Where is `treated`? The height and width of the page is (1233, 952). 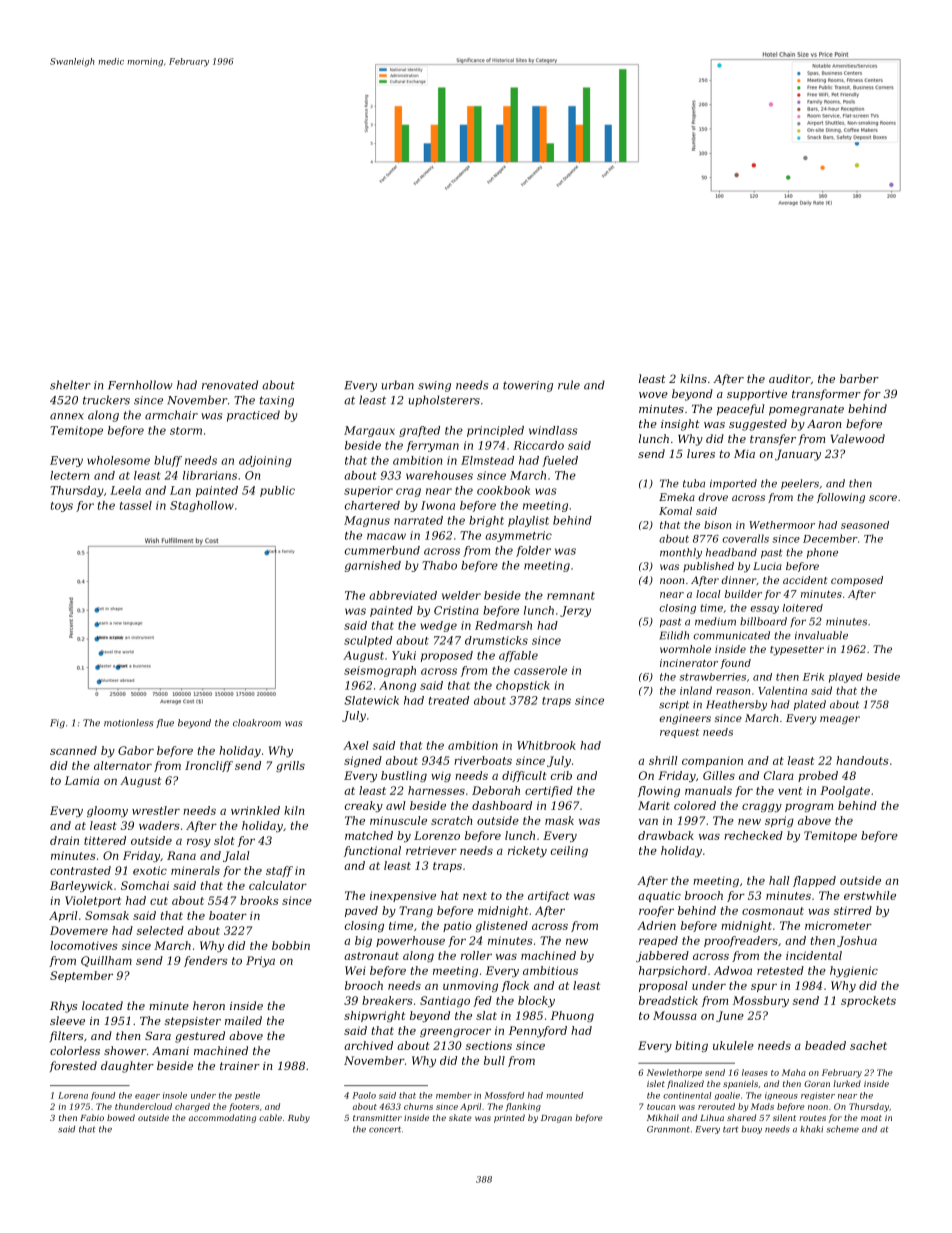 treated is located at coordinates (449, 700).
